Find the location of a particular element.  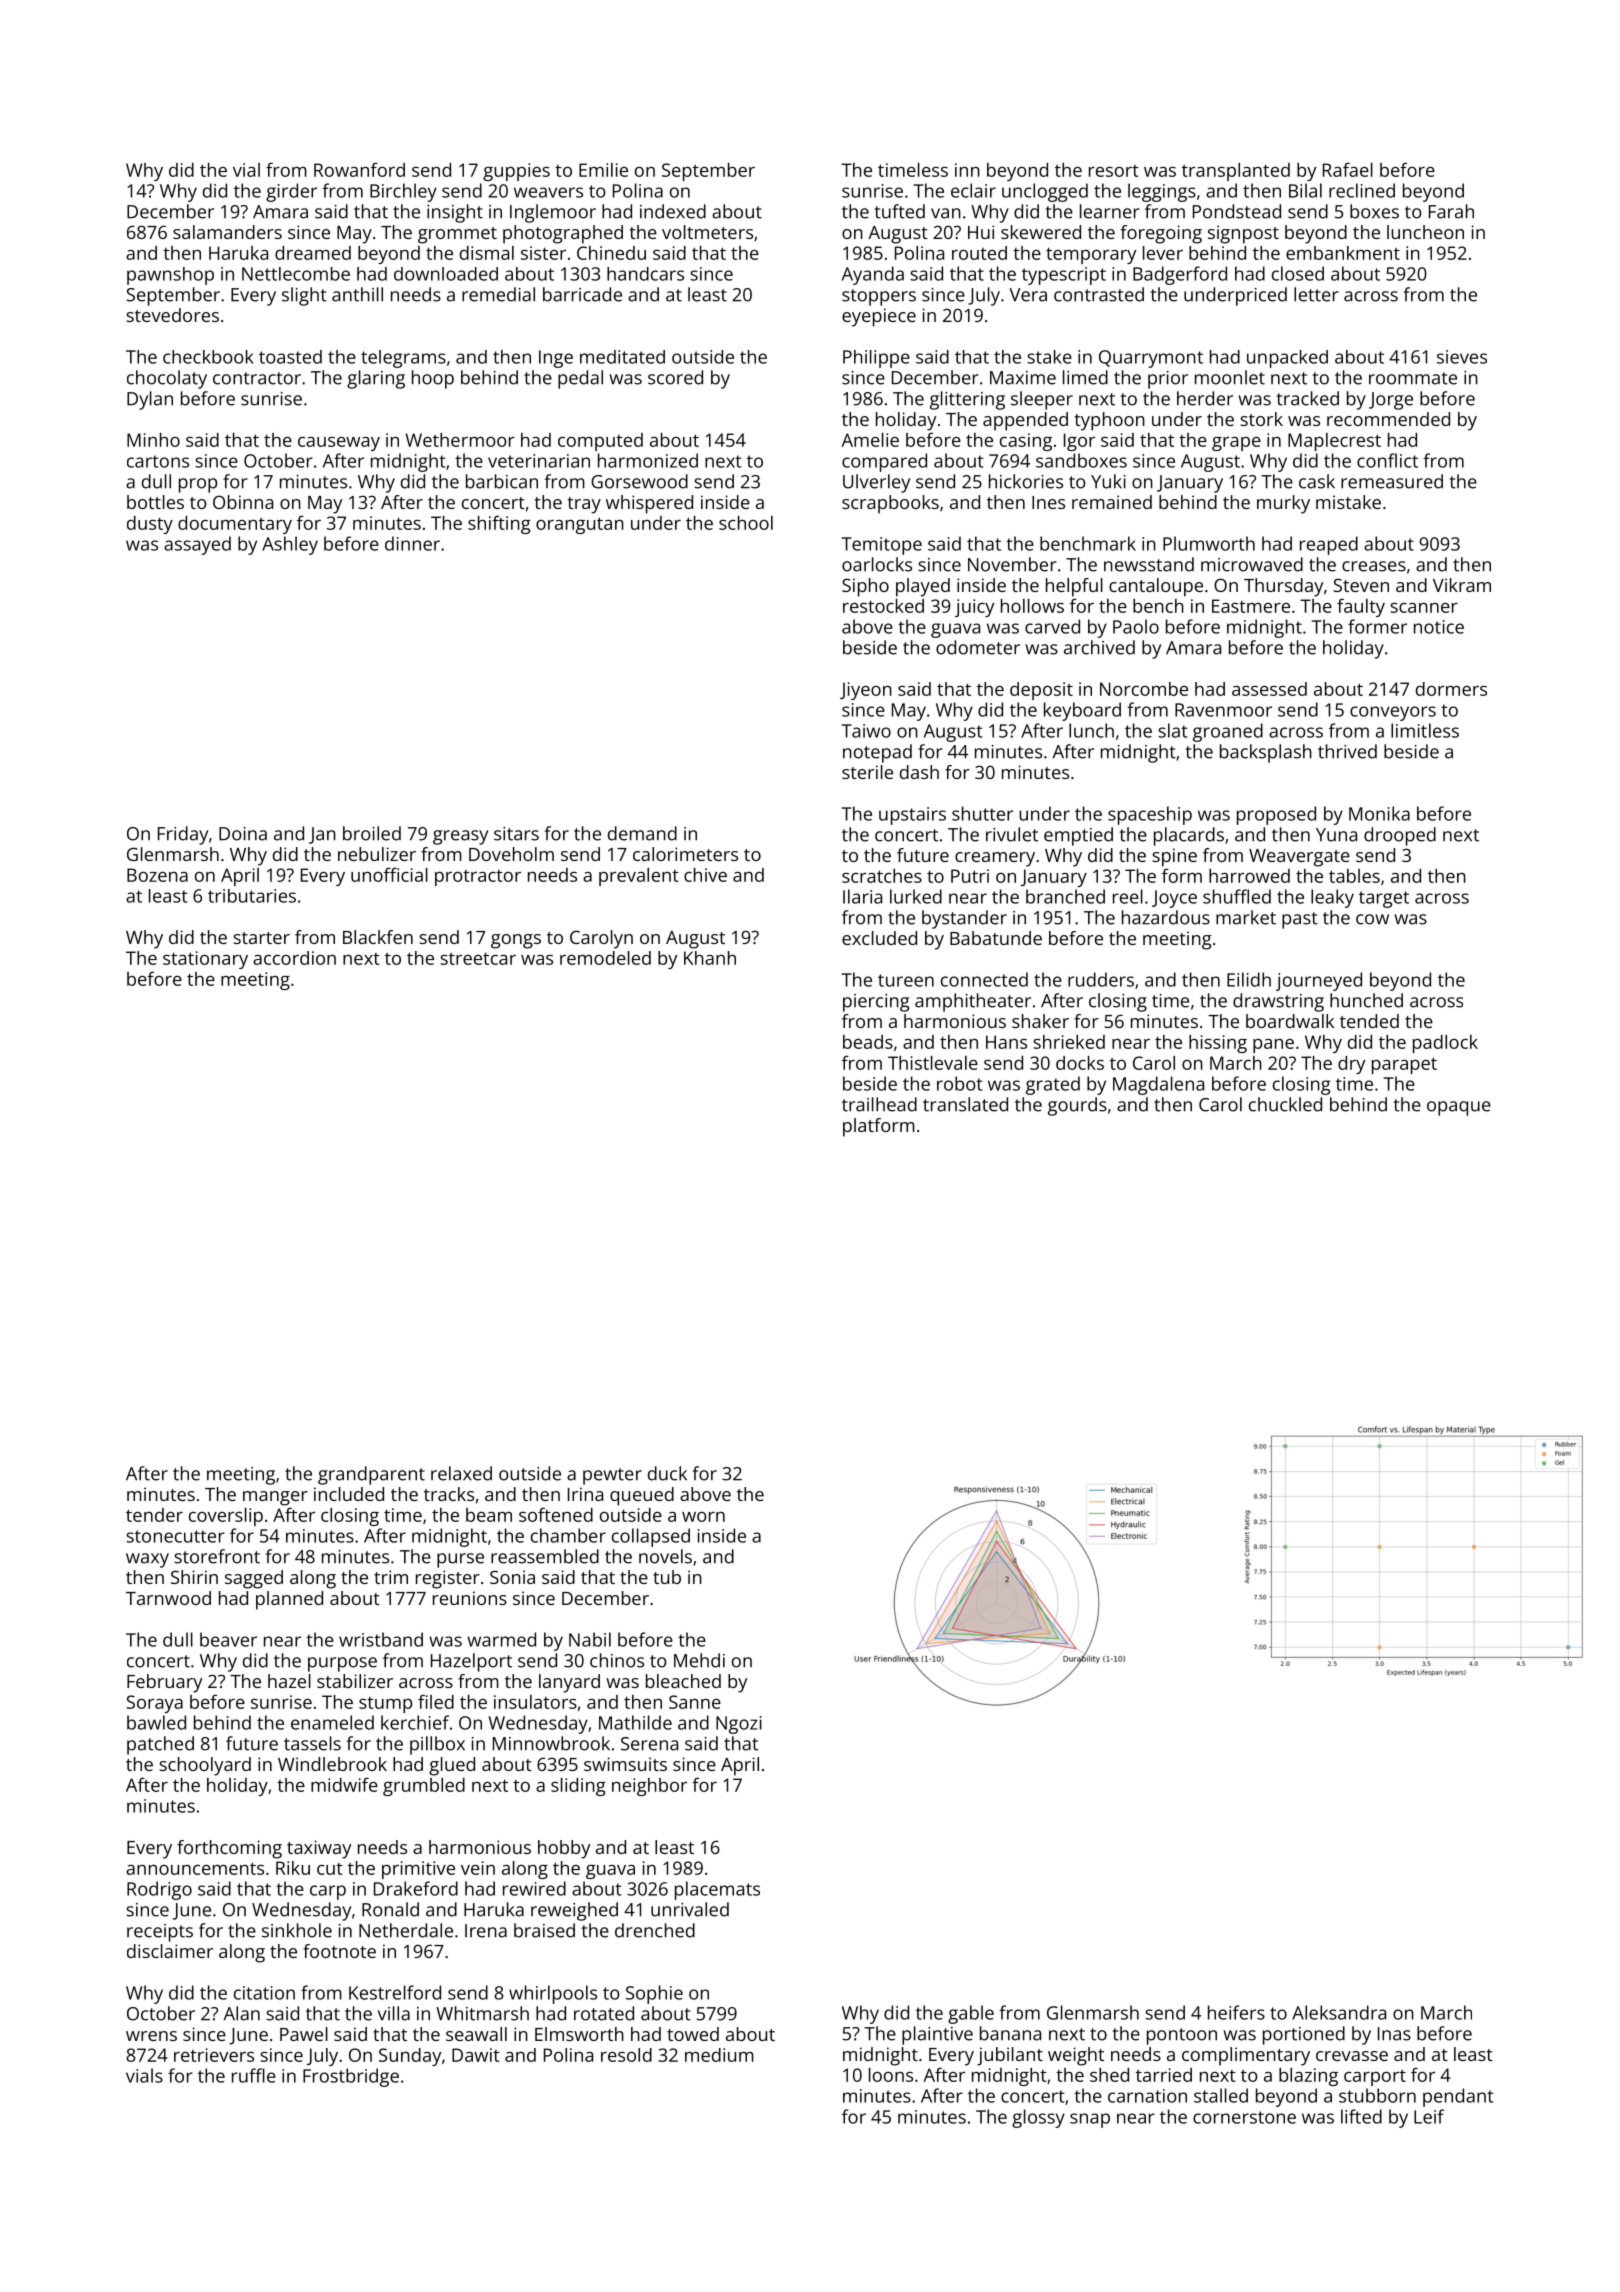

glittering is located at coordinates (967, 400).
